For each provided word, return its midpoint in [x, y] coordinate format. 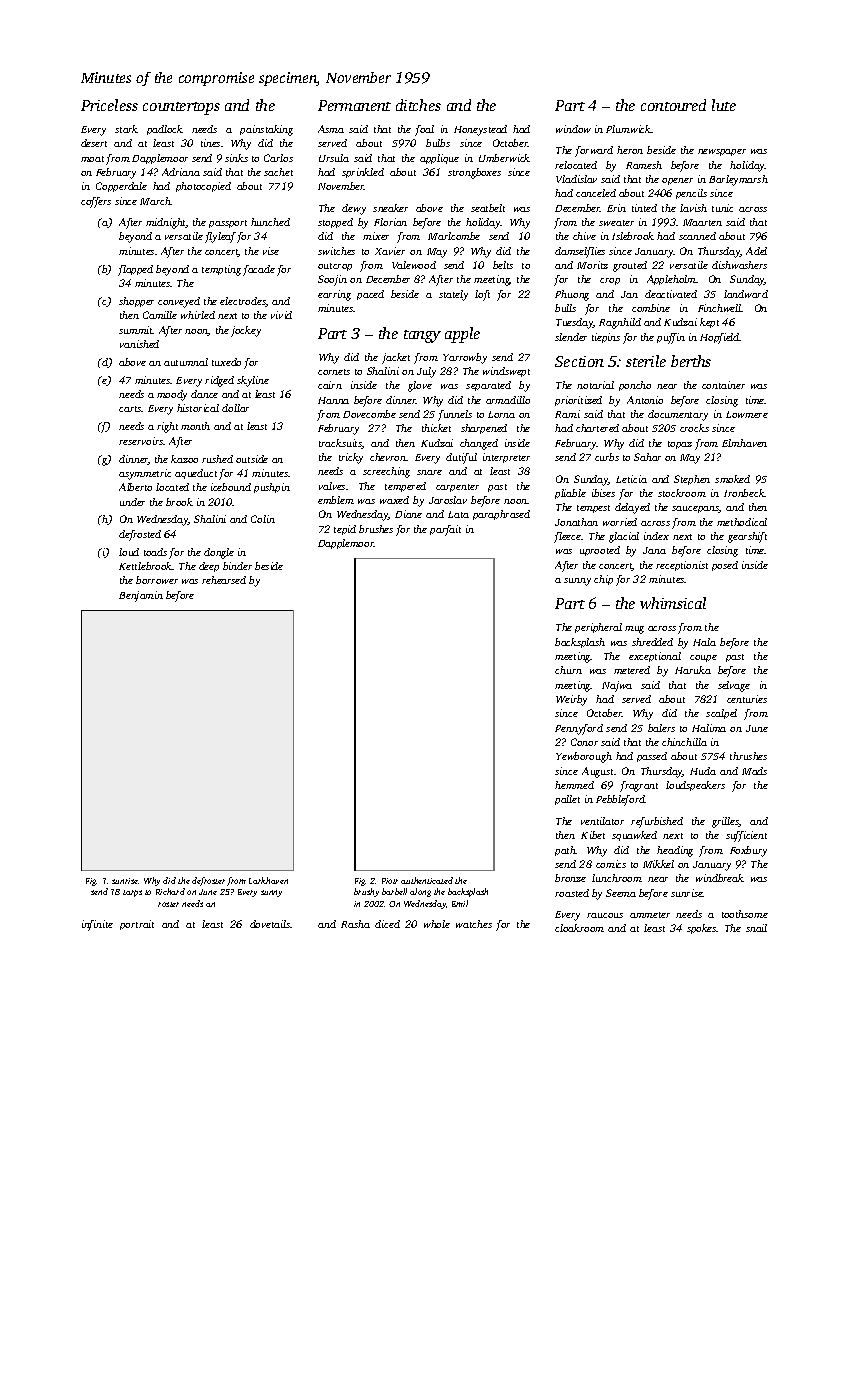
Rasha [355, 924]
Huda [703, 771]
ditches [418, 105]
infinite [97, 925]
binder [237, 566]
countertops [181, 108]
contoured [673, 105]
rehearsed [224, 580]
